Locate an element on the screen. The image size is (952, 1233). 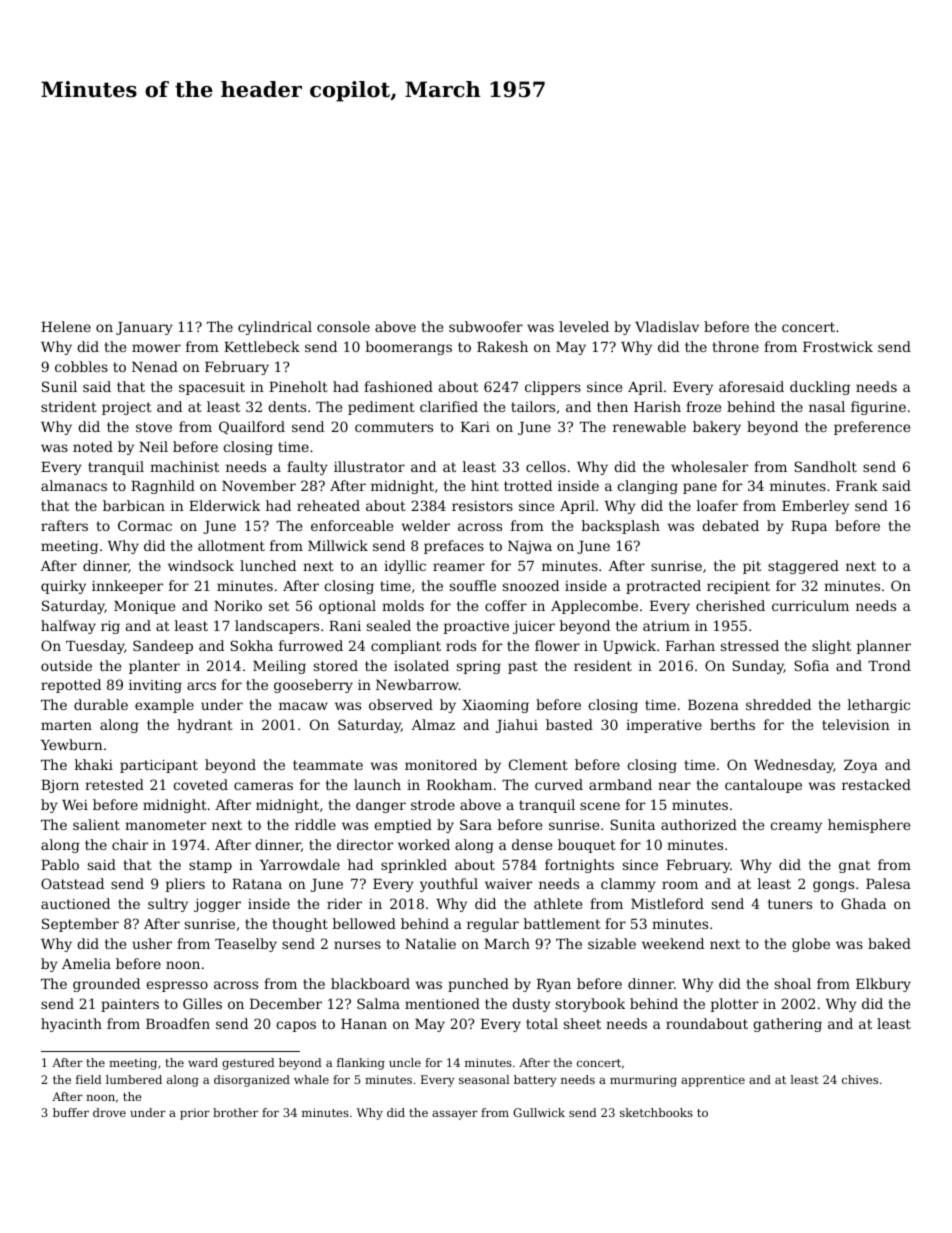
Pineholt is located at coordinates (298, 386).
